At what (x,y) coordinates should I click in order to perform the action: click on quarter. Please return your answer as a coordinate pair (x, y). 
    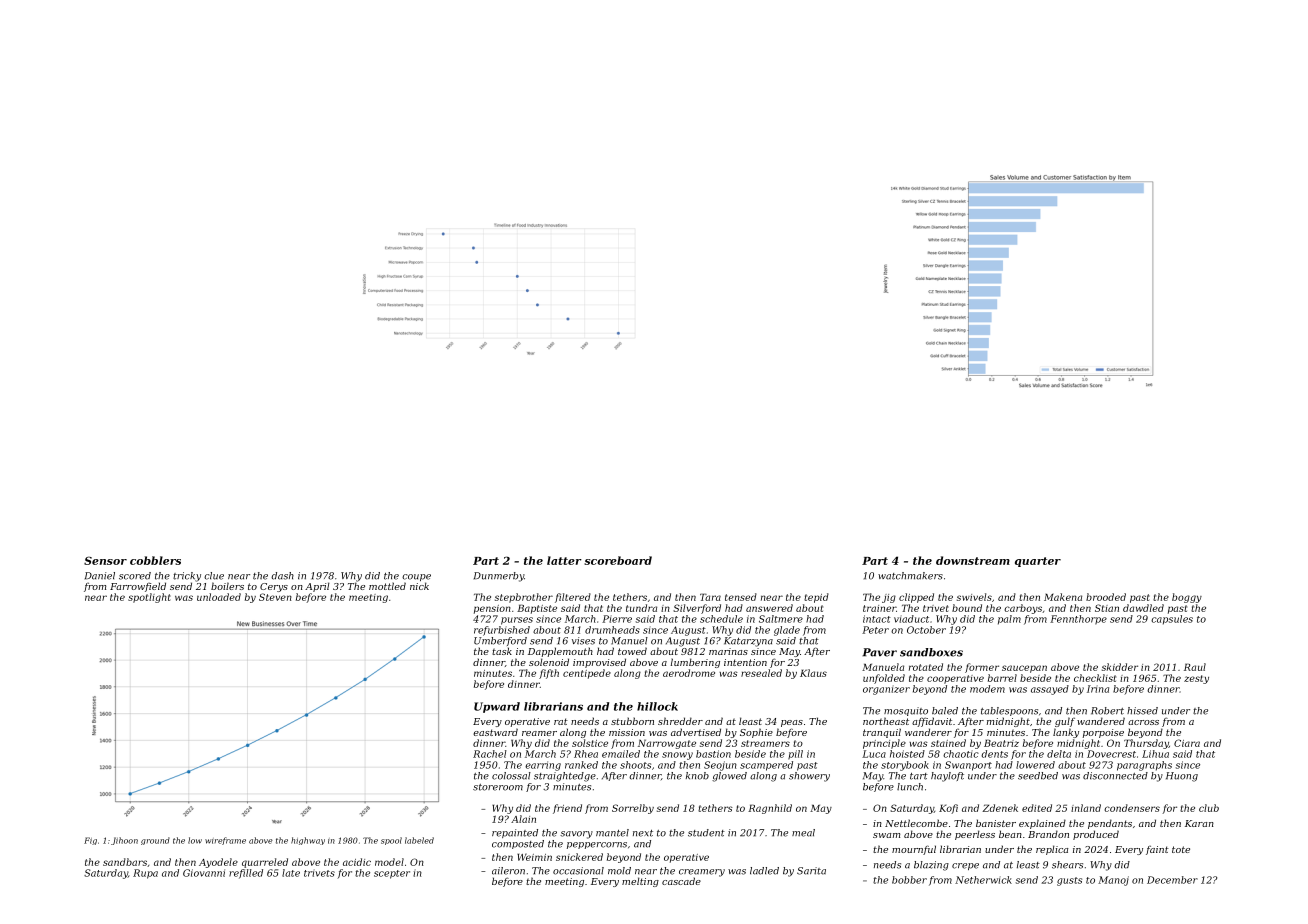
    Looking at the image, I should click on (1038, 562).
